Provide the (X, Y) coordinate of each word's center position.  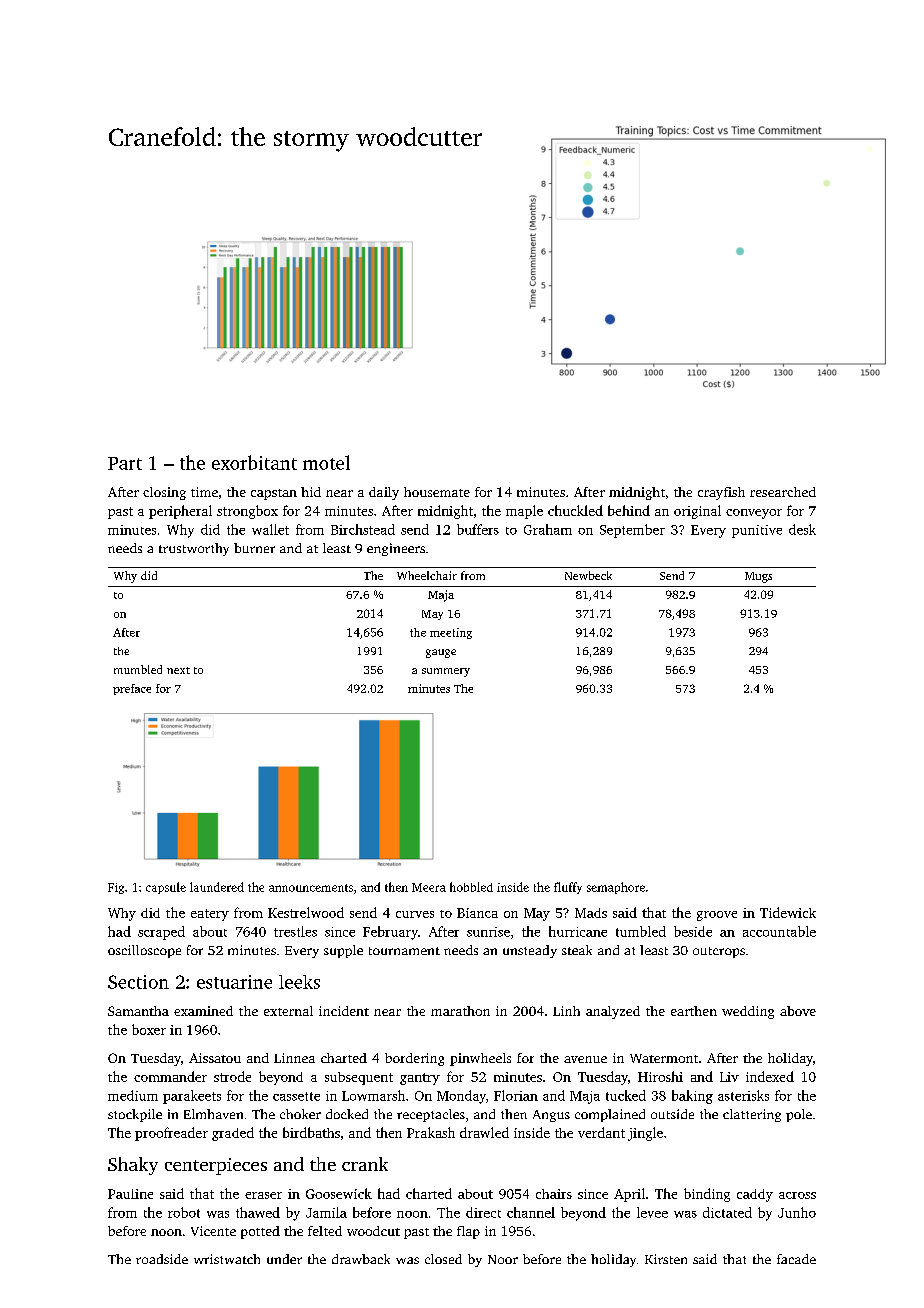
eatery (210, 915)
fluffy (568, 888)
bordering (414, 1059)
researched (783, 492)
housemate (437, 492)
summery (446, 672)
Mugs (758, 577)
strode (232, 1076)
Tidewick (788, 912)
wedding (748, 1012)
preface (132, 689)
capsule (166, 888)
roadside (162, 1259)
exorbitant (254, 462)
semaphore (616, 888)
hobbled (471, 887)
